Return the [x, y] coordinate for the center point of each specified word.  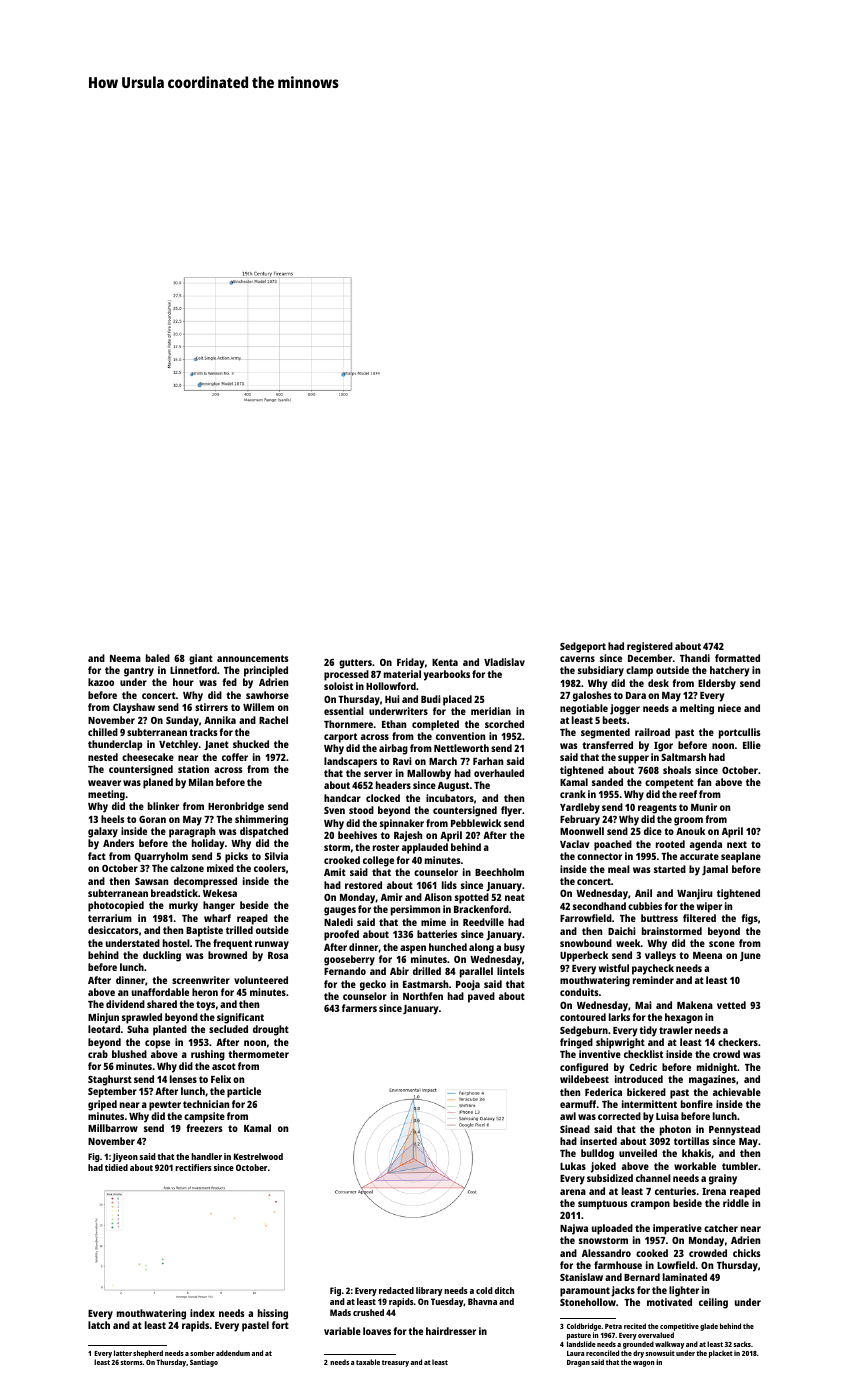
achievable [737, 1092]
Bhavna [482, 1301]
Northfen [423, 996]
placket [721, 1354]
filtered [699, 918]
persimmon [415, 910]
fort [280, 1325]
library [429, 1291]
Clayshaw [134, 708]
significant [240, 1018]
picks [236, 857]
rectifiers [193, 1167]
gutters [355, 664]
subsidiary [601, 671]
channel [653, 1178]
